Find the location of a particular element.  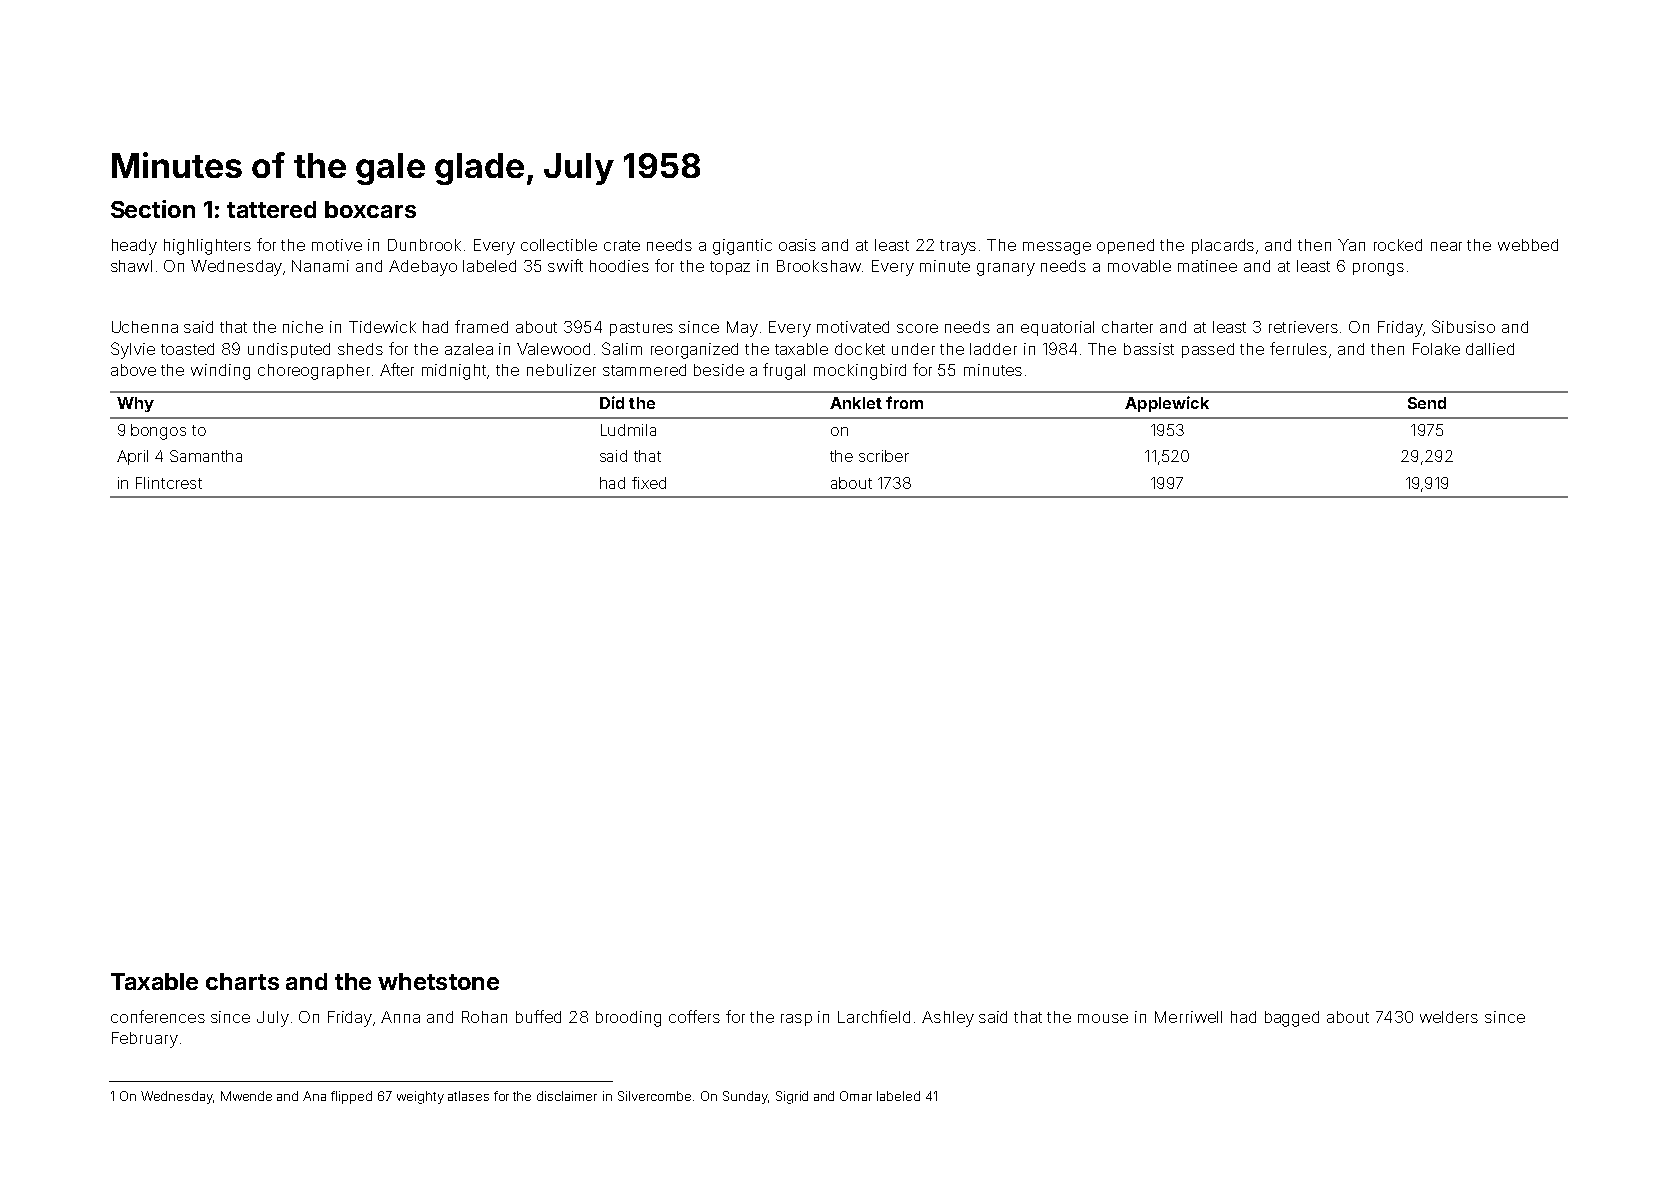

undisputed is located at coordinates (289, 350).
